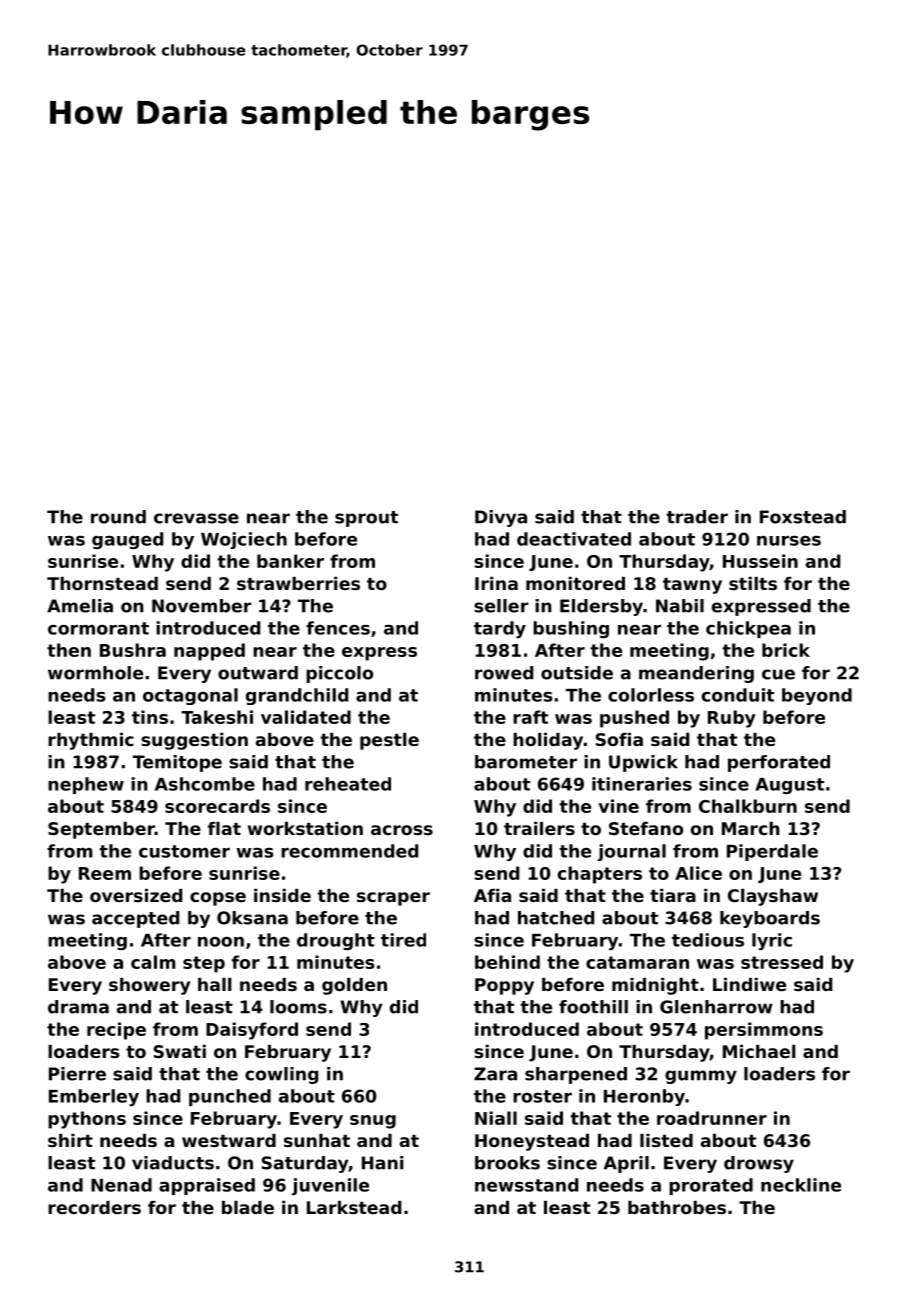 This page has width=908, height=1316. What do you see at coordinates (393, 899) in the page?
I see `scraper` at bounding box center [393, 899].
